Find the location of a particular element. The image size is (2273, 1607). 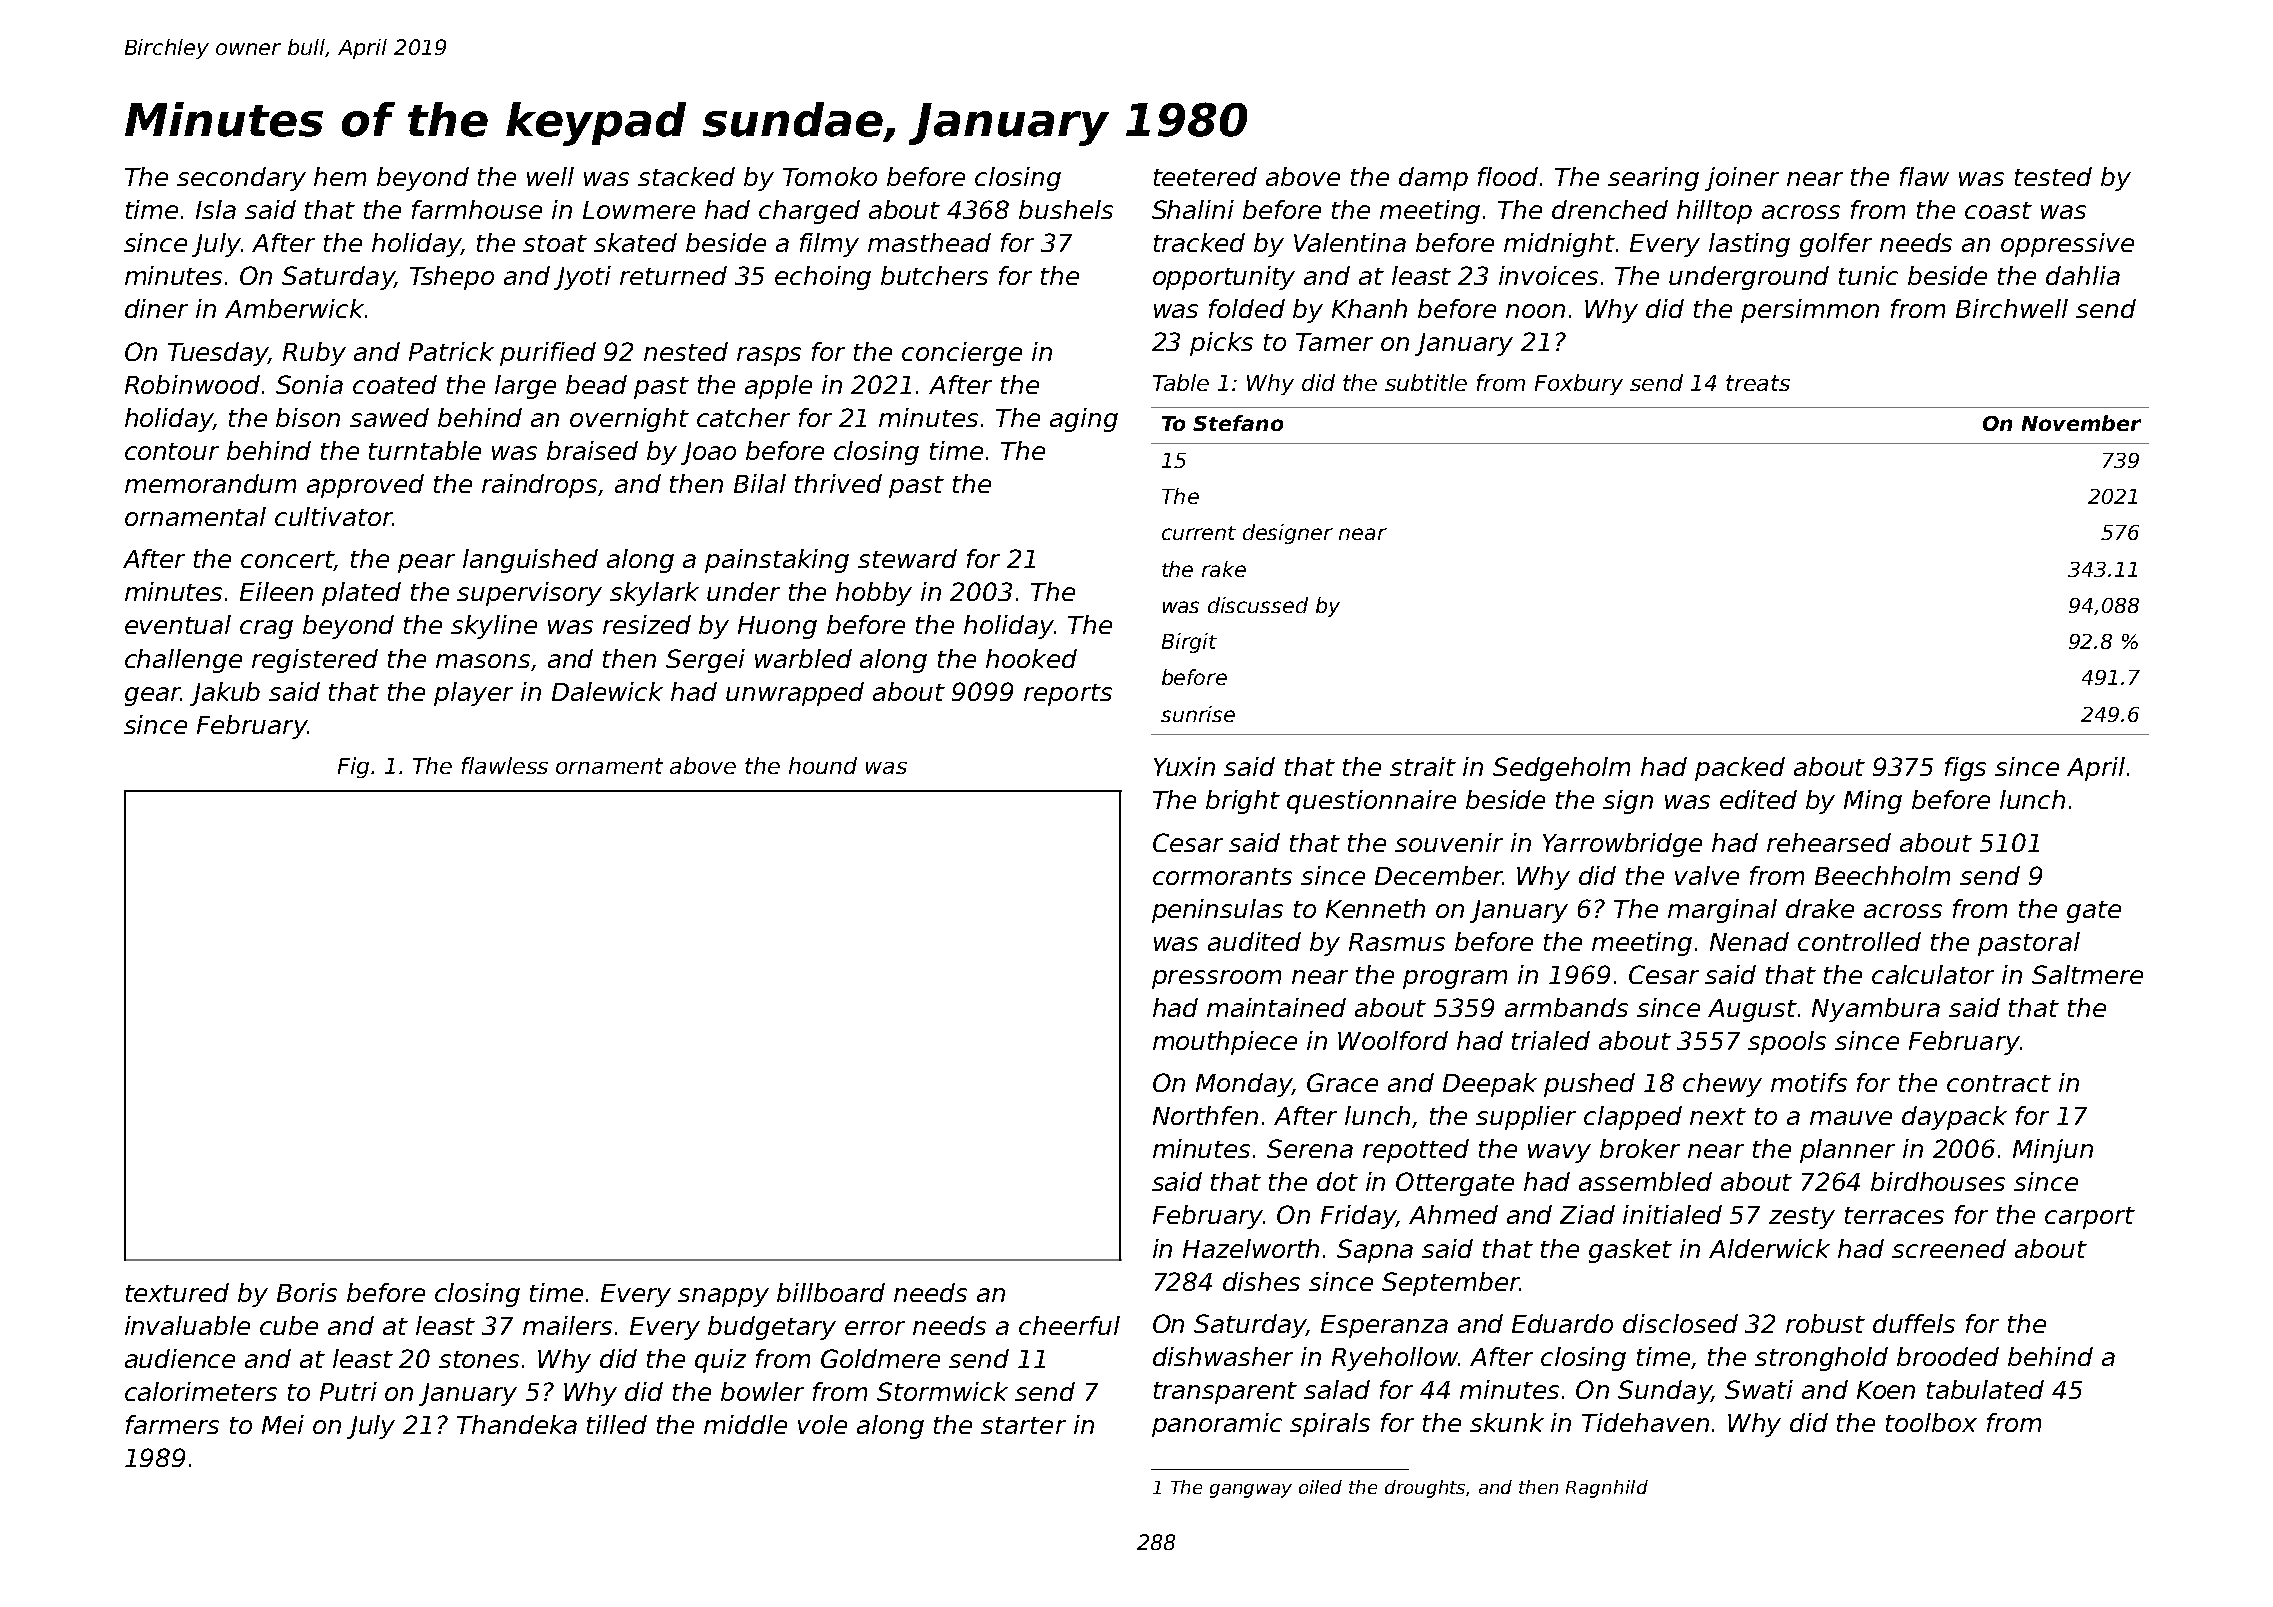

Nyambura is located at coordinates (1876, 1010).
